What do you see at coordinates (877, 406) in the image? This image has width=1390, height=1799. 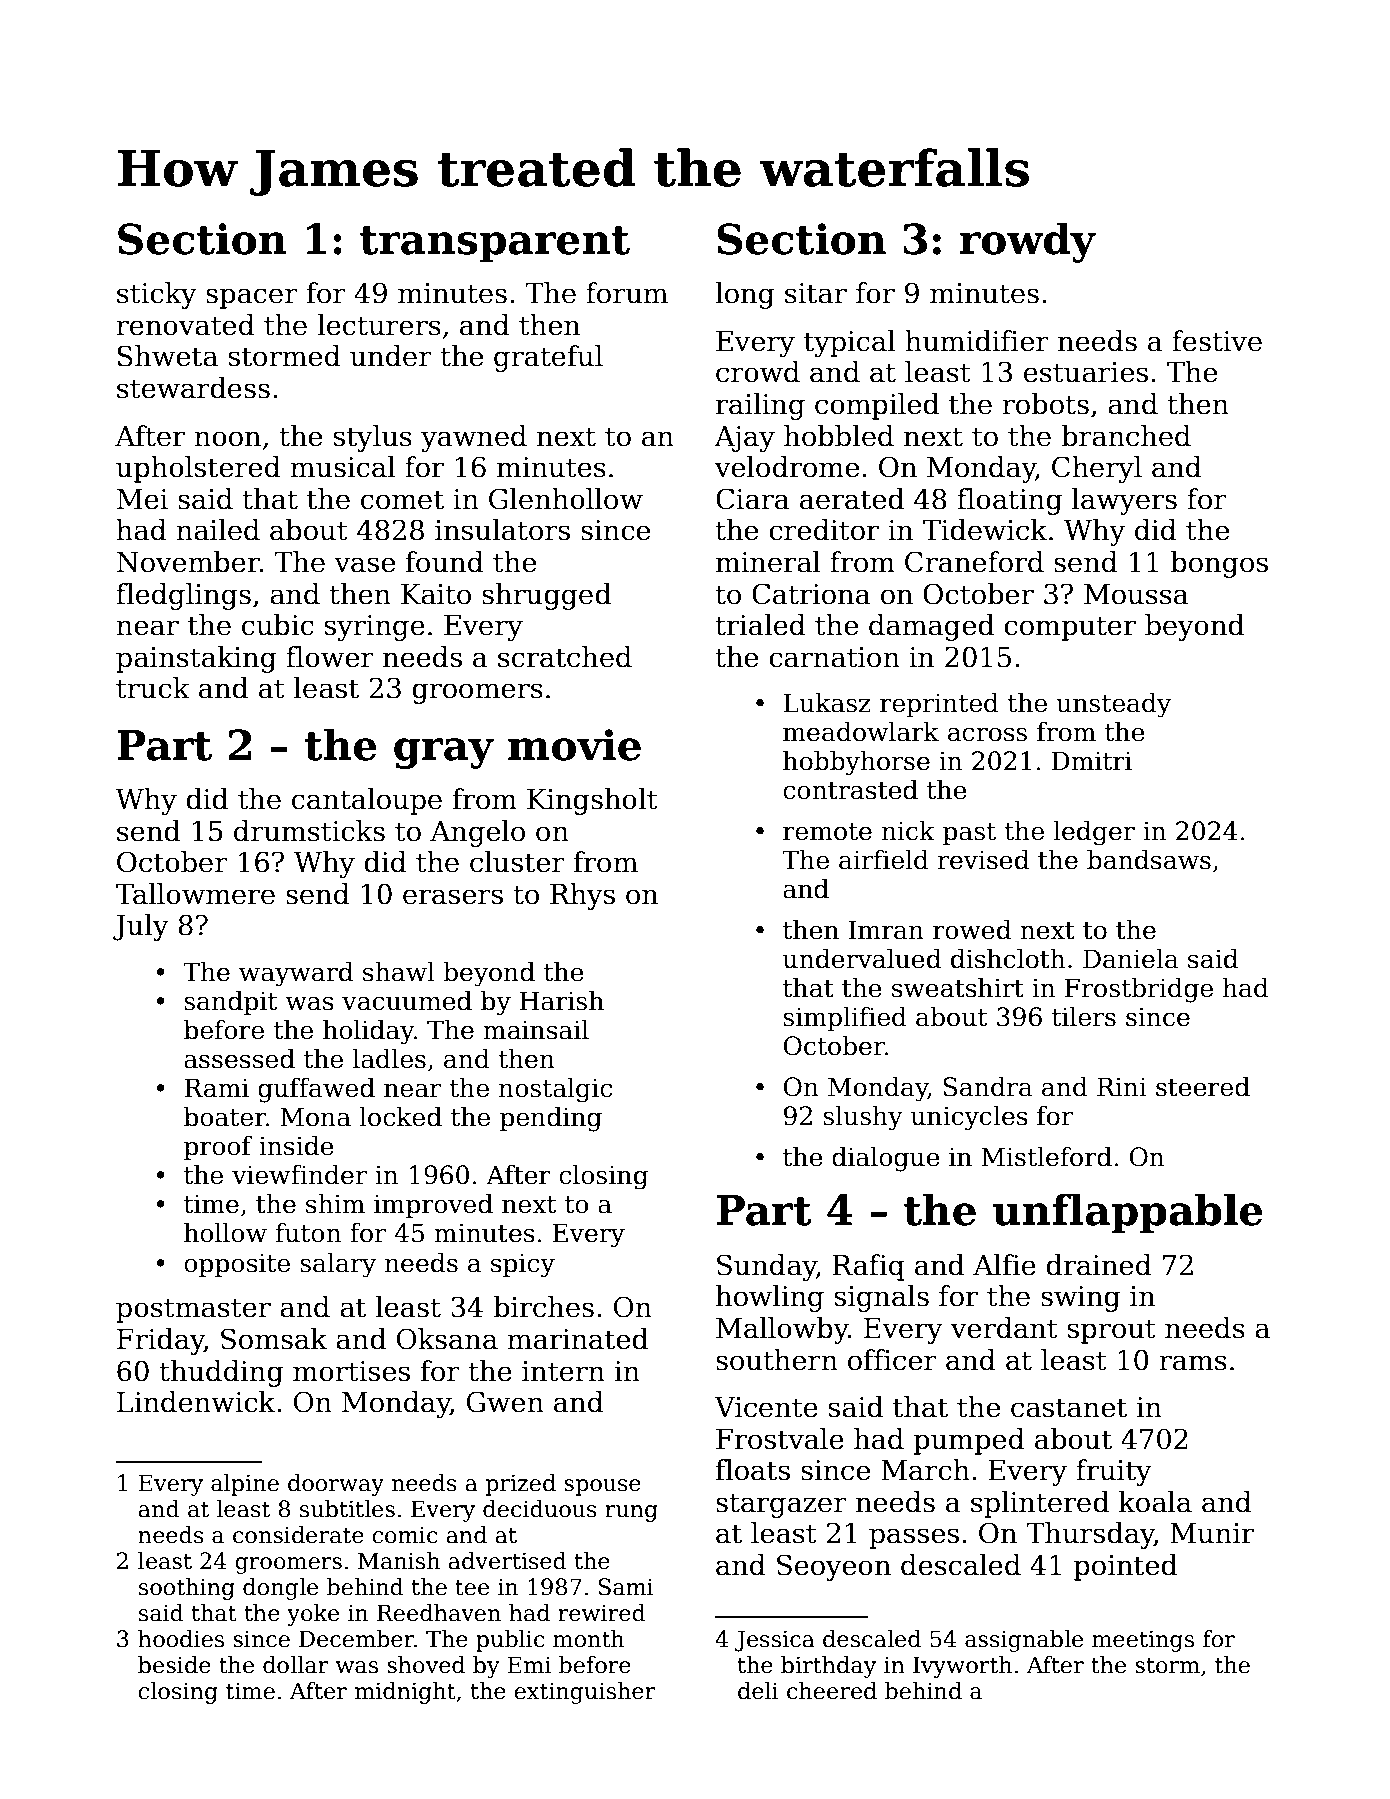 I see `compiled` at bounding box center [877, 406].
